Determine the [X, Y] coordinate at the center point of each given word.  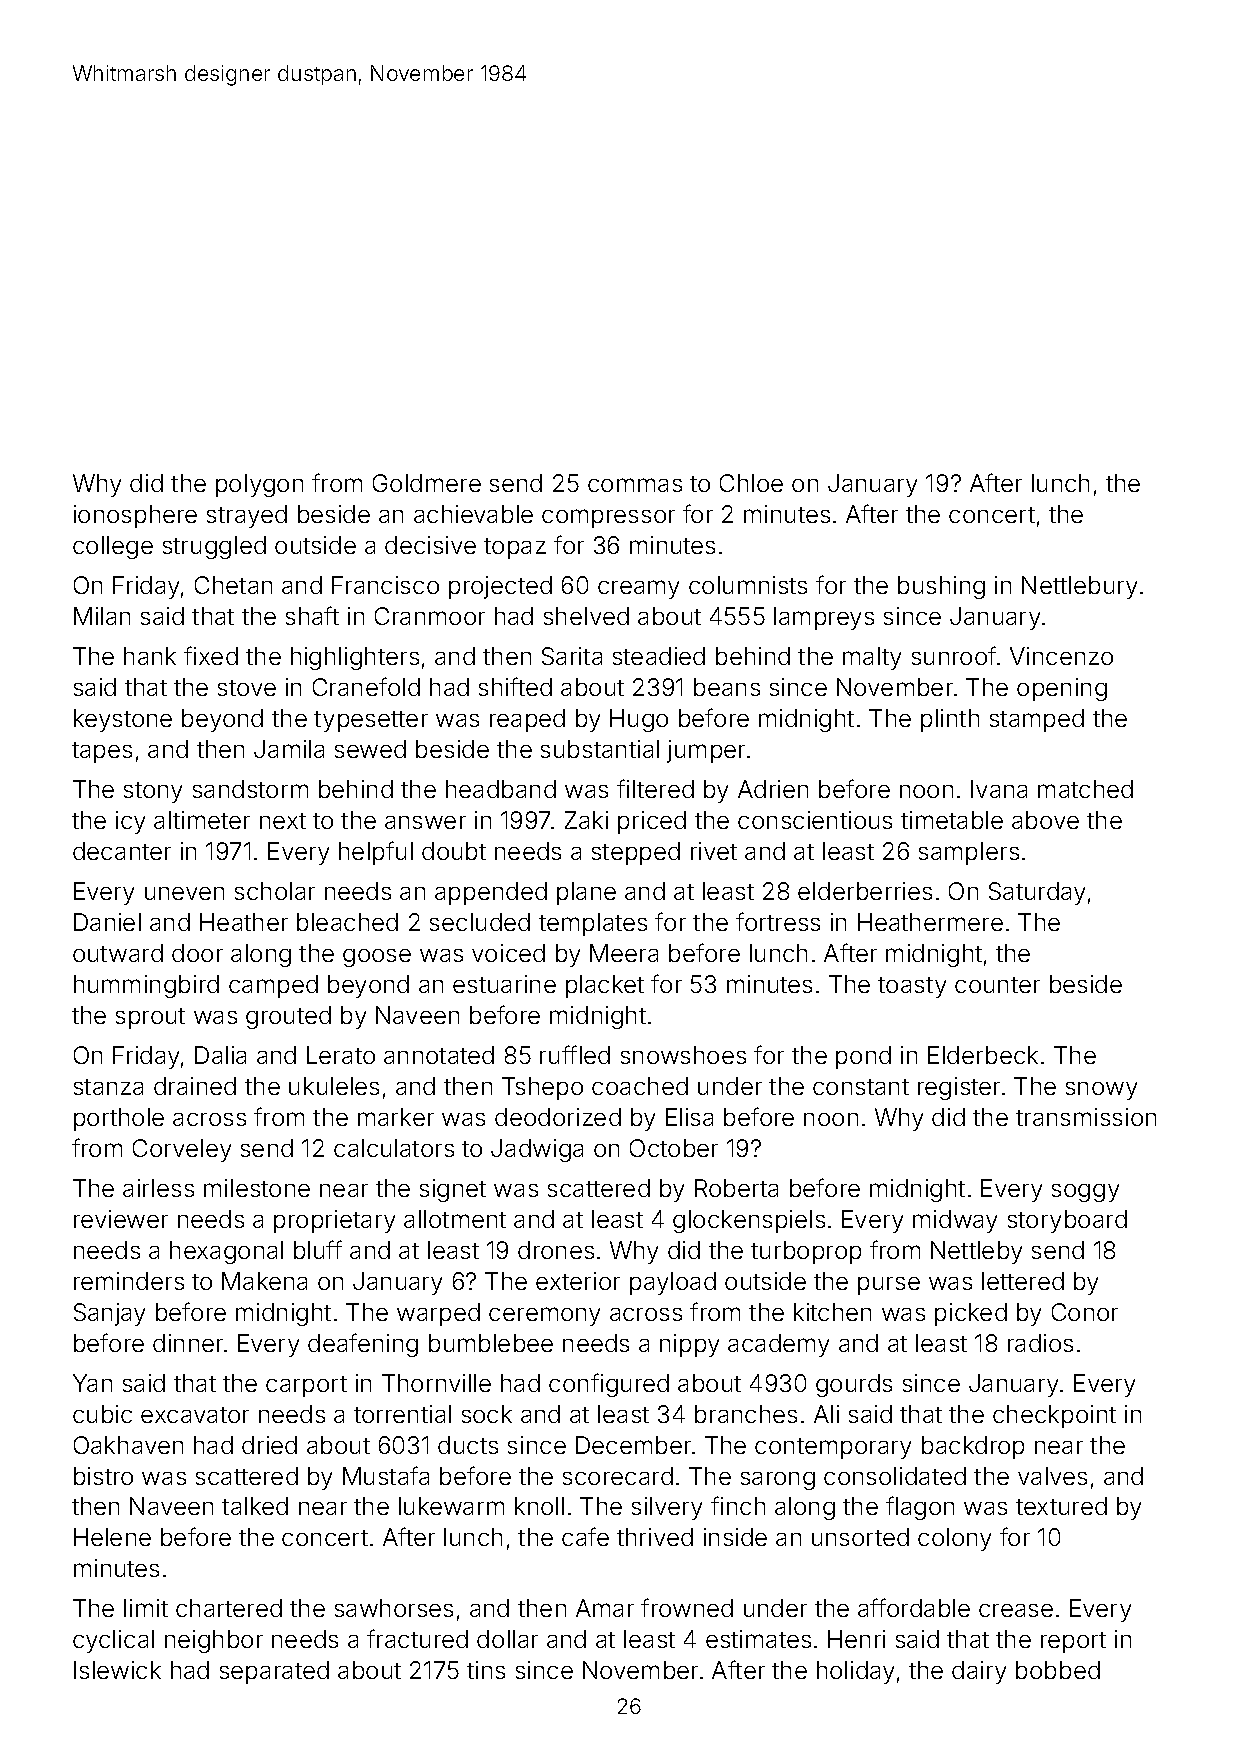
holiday [855, 1672]
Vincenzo [1061, 656]
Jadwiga [537, 1150]
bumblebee [491, 1343]
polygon [259, 485]
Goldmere [427, 483]
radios [1040, 1343]
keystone [123, 720]
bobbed [1058, 1670]
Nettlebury [1079, 587]
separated [274, 1672]
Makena [264, 1281]
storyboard [1067, 1221]
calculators [394, 1148]
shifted [515, 686]
